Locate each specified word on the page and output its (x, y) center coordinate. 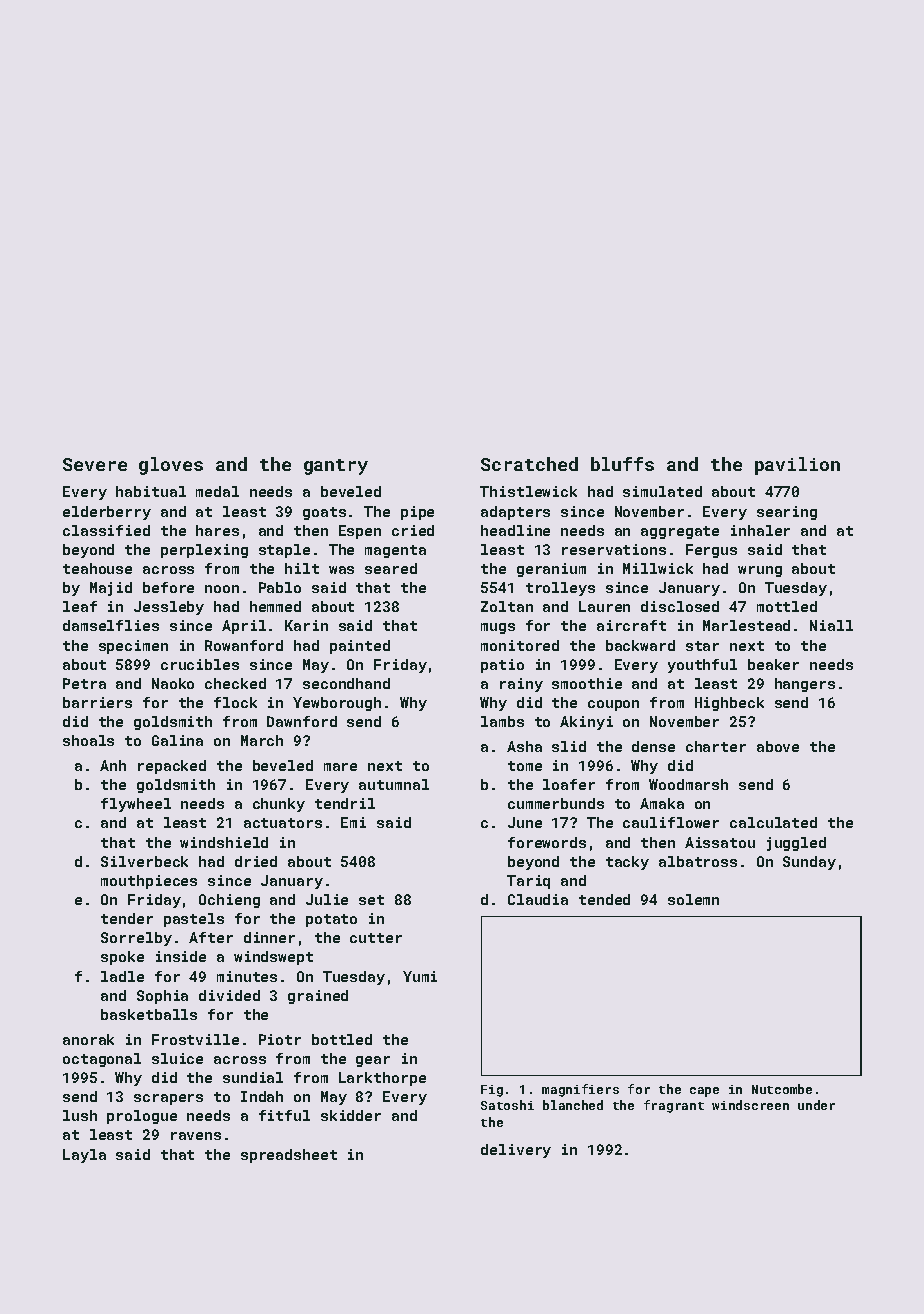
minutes (247, 976)
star (702, 646)
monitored (520, 645)
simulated (662, 491)
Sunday (809, 863)
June (525, 822)
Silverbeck (144, 861)
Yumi (420, 976)
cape (704, 1092)
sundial (253, 1077)
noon (222, 589)
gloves (171, 466)
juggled (796, 844)
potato (331, 920)
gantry (336, 467)
